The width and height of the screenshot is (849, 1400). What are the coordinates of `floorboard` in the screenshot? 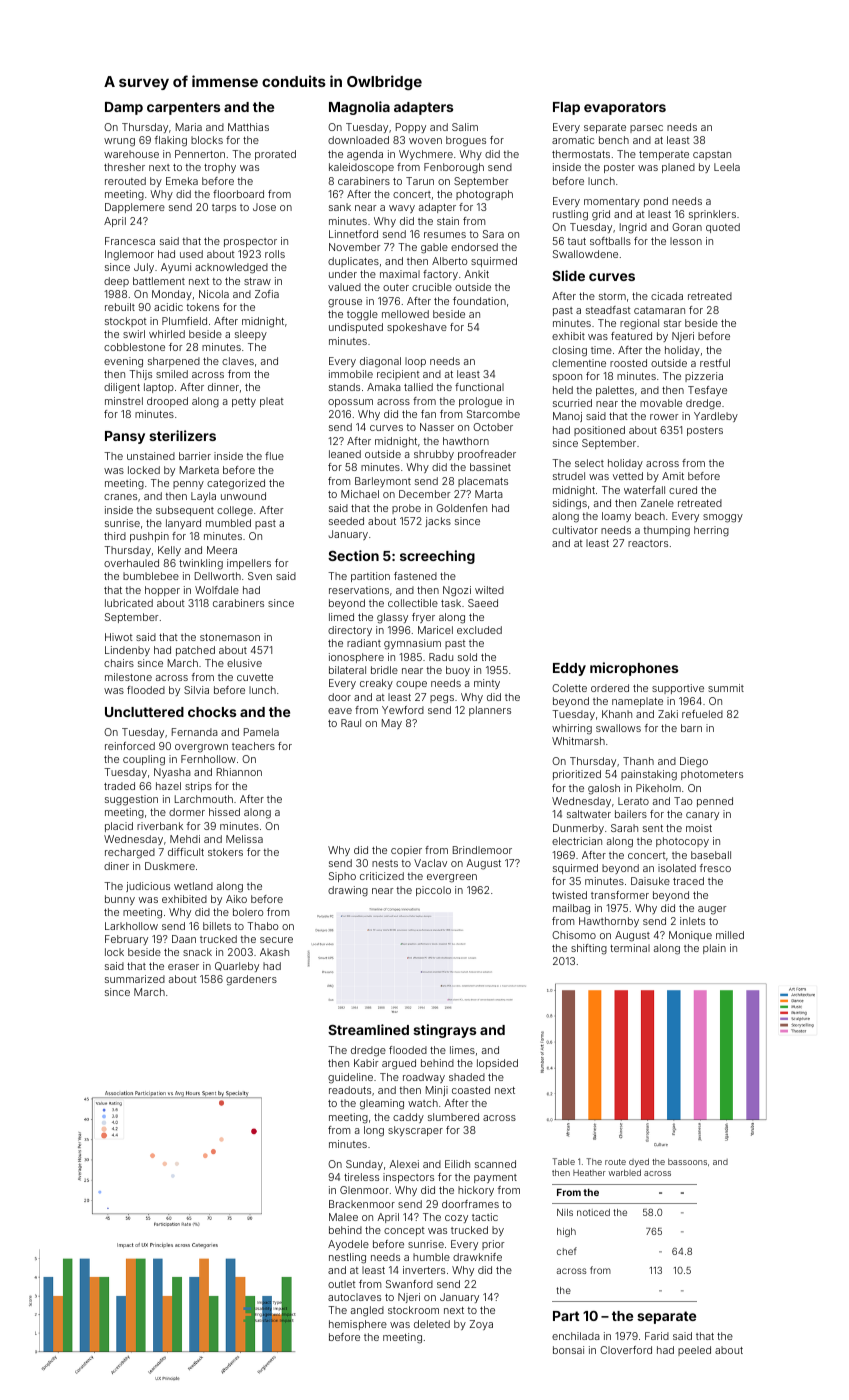 It's located at (238, 194).
